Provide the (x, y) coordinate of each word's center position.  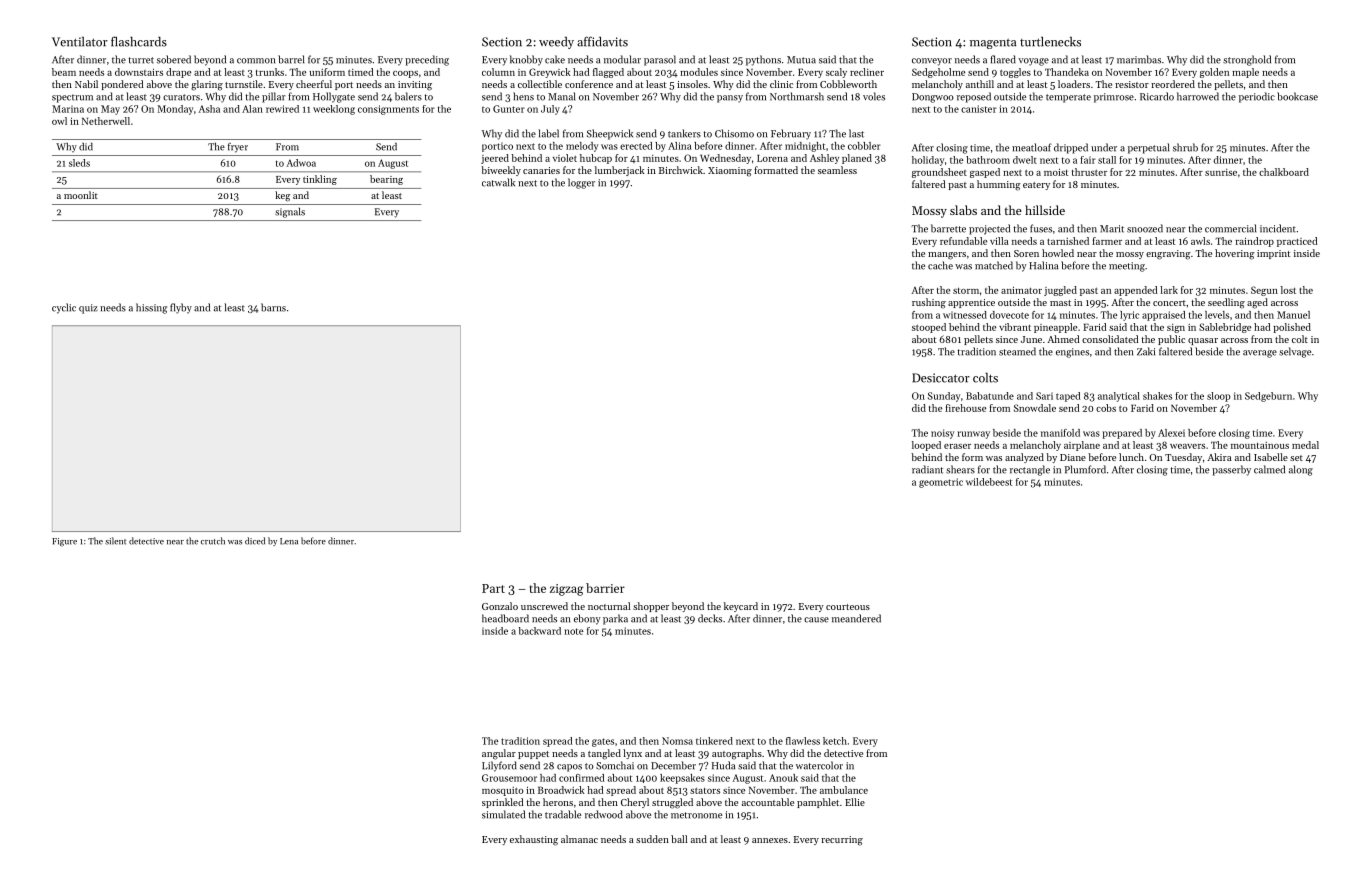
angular (499, 754)
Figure (64, 542)
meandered (856, 618)
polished (1292, 328)
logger (581, 183)
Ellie (855, 802)
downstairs (139, 72)
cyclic (64, 308)
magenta (993, 43)
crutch (213, 541)
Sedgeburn (1268, 397)
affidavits (602, 41)
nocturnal (609, 606)
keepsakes (682, 779)
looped (926, 446)
